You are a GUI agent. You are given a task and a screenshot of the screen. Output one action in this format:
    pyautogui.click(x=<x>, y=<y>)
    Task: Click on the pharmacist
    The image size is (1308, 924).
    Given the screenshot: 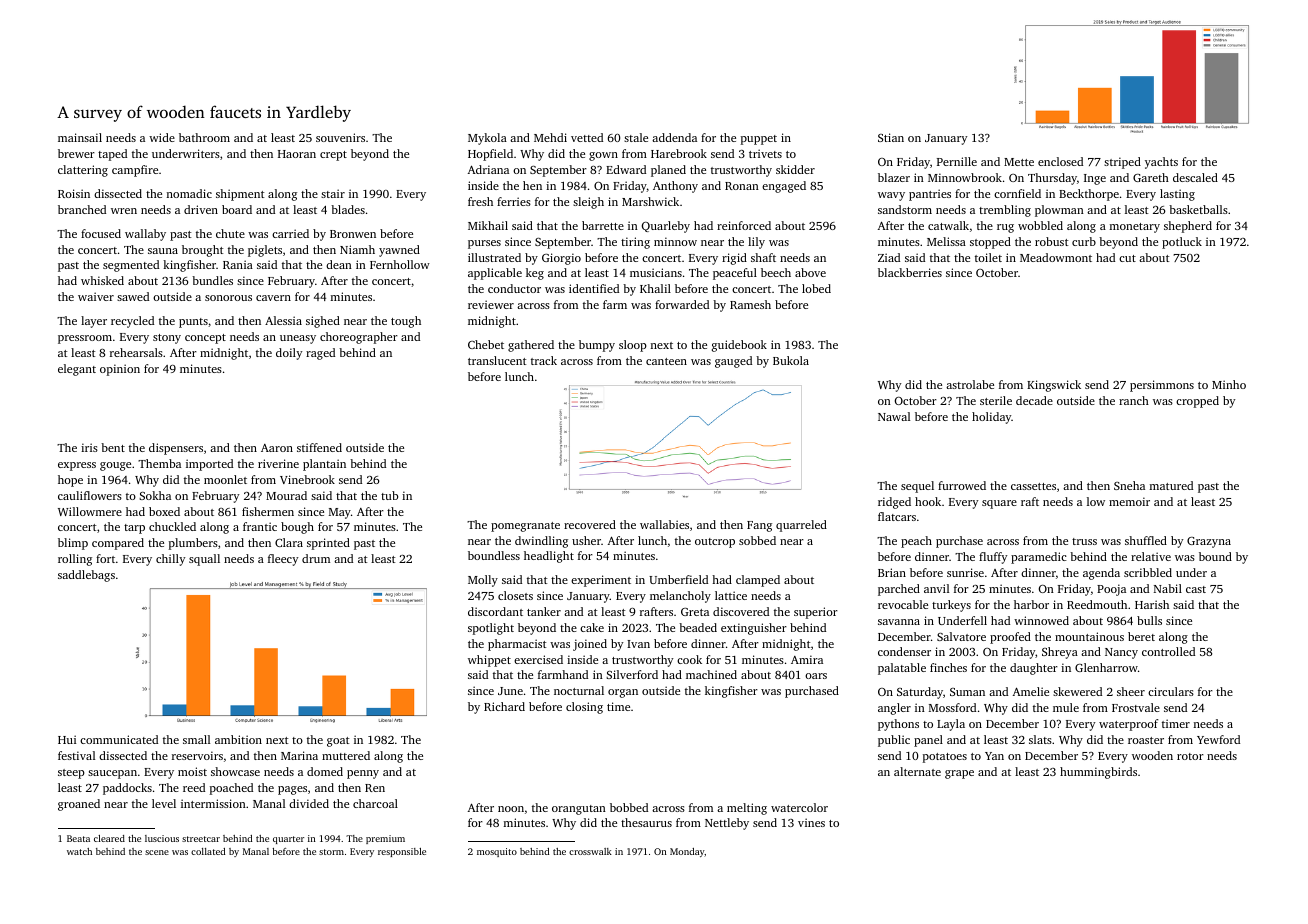 What is the action you would take?
    pyautogui.click(x=517, y=645)
